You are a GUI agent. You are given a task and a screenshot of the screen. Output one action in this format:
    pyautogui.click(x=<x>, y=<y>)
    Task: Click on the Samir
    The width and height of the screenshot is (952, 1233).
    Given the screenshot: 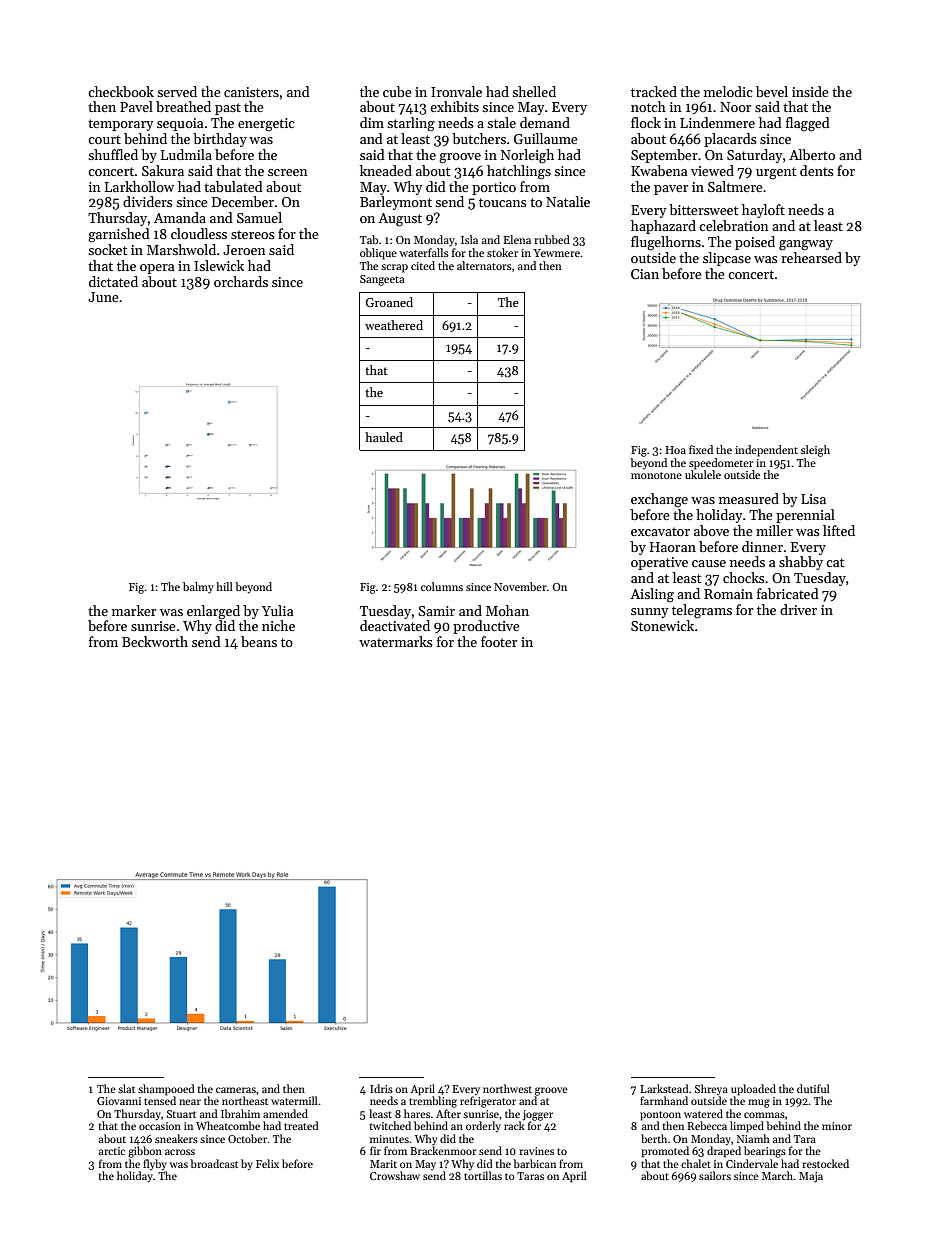 What is the action you would take?
    pyautogui.click(x=436, y=611)
